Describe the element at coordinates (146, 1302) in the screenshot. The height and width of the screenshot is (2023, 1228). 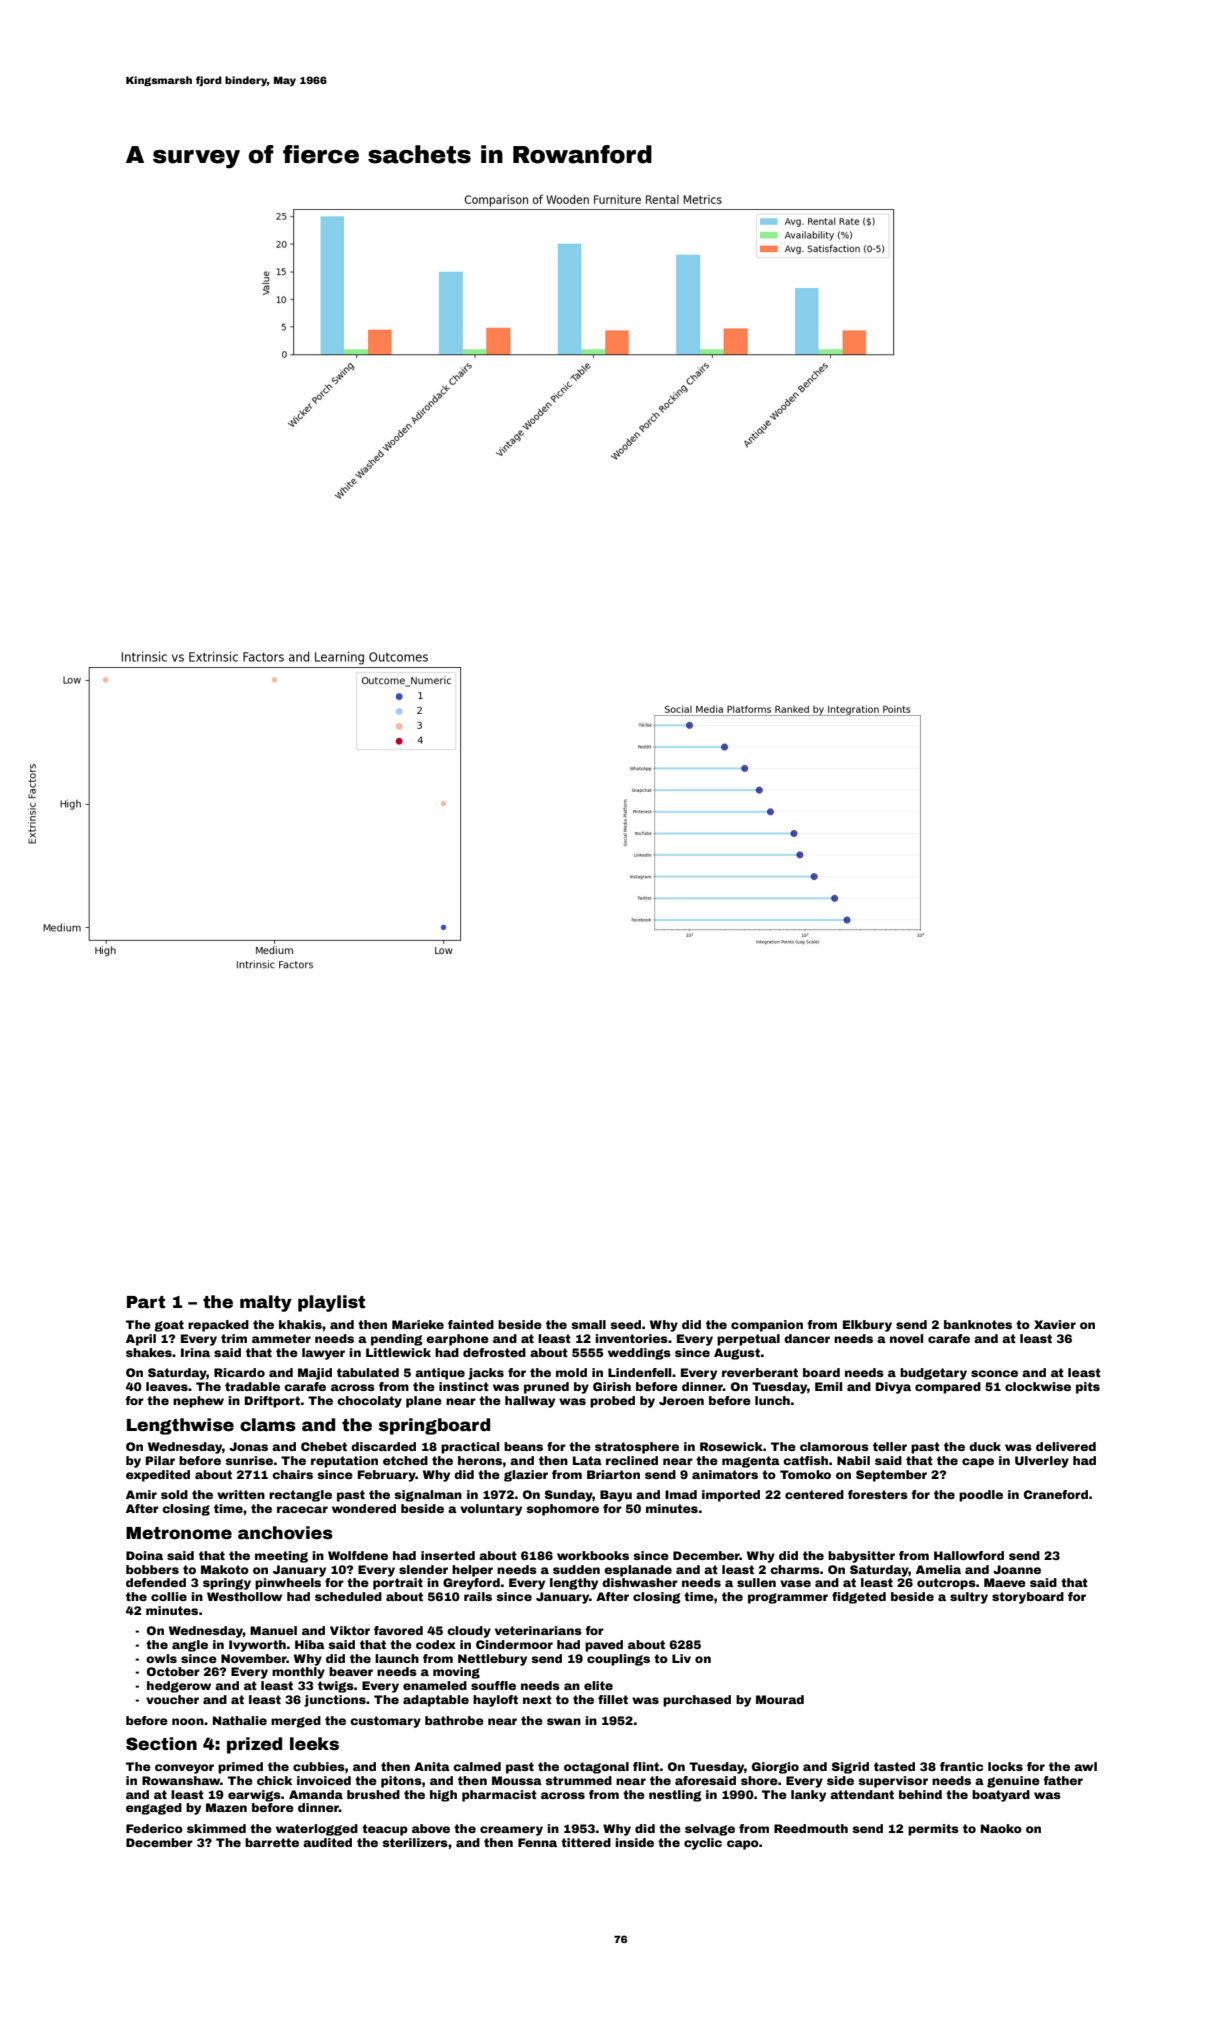
I see `Part` at that location.
